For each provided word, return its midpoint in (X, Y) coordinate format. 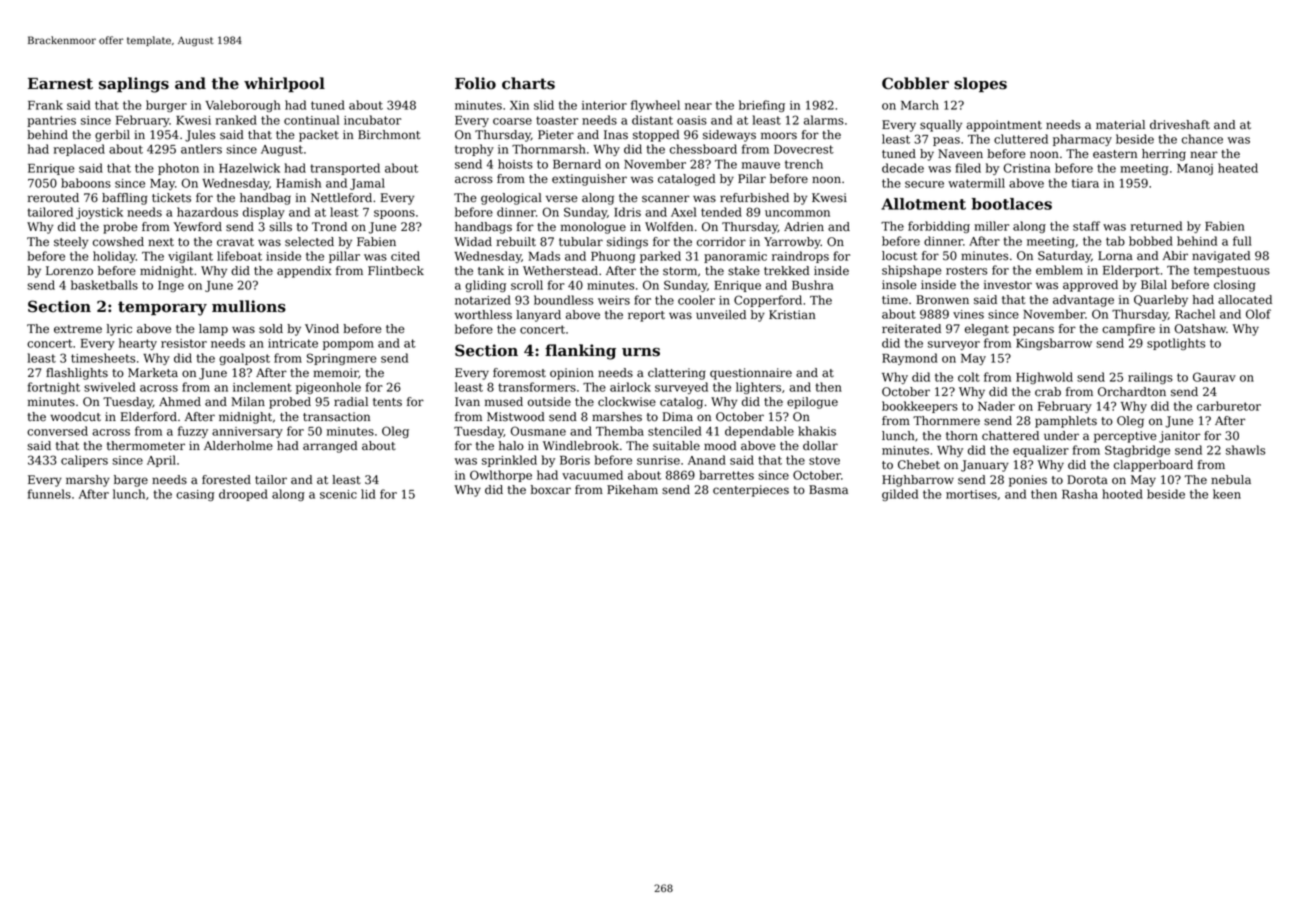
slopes (980, 84)
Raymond (910, 359)
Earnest (60, 84)
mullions (249, 306)
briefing (762, 106)
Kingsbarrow (1054, 344)
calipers (84, 461)
